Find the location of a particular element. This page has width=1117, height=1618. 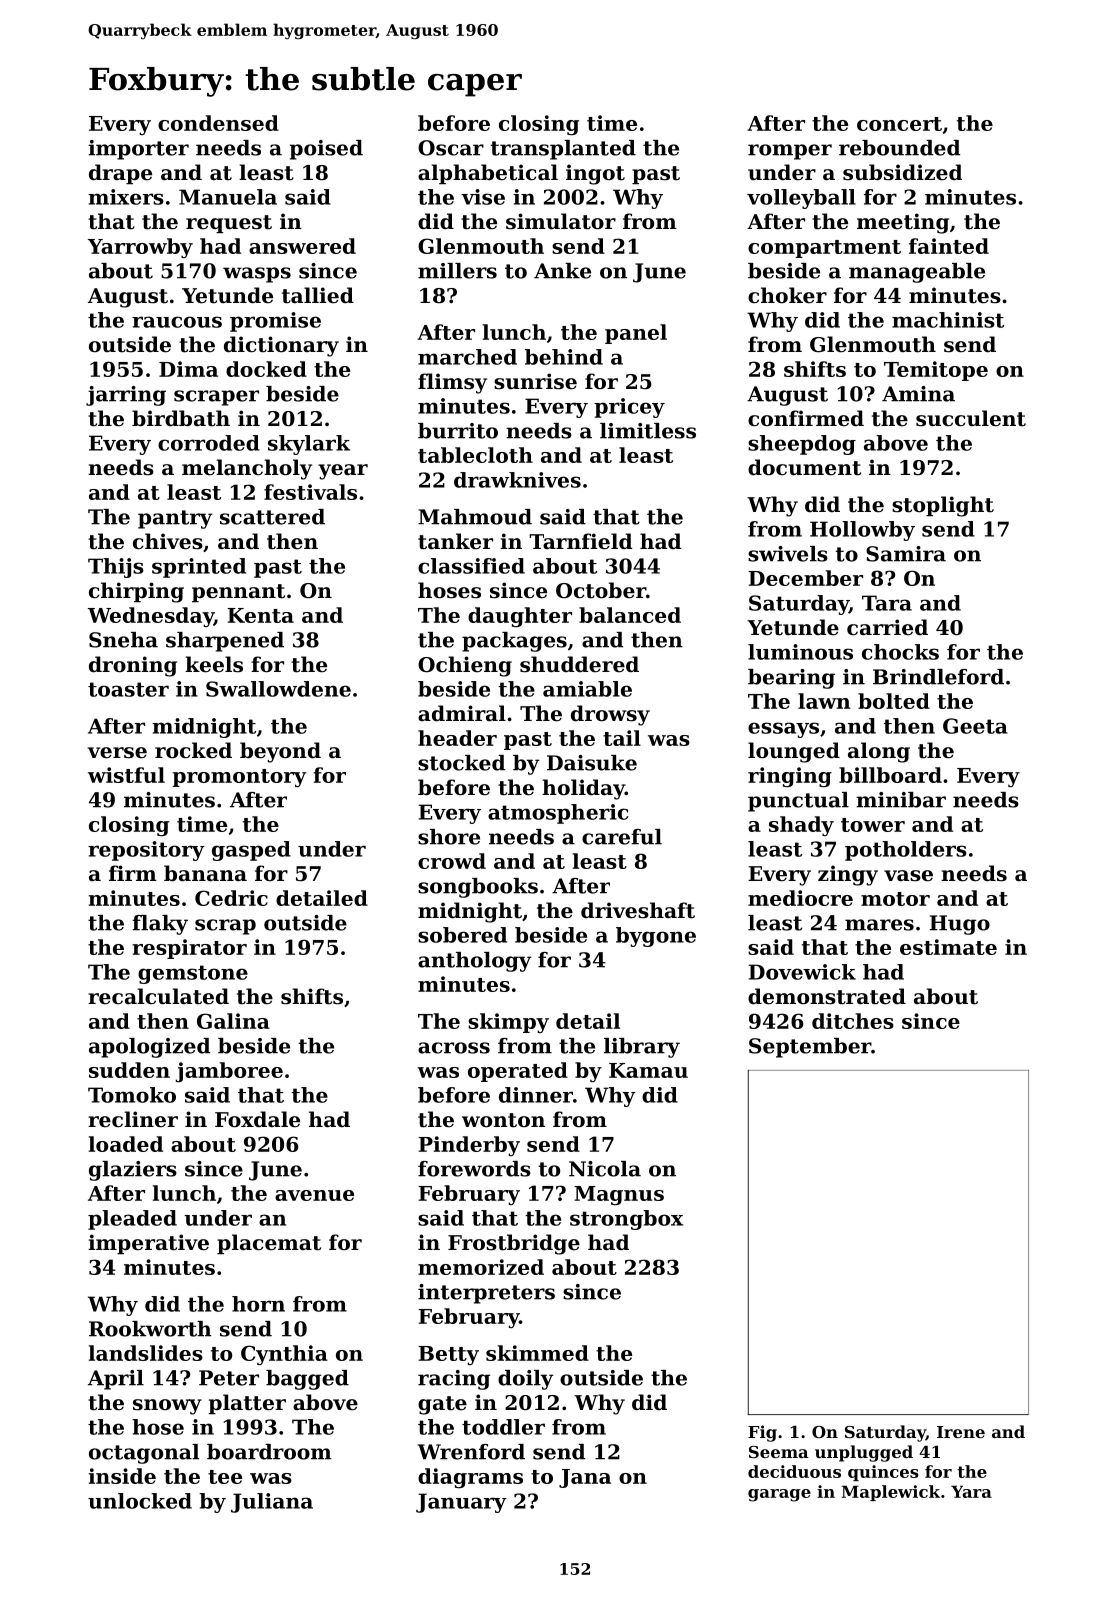

panel is located at coordinates (636, 334).
